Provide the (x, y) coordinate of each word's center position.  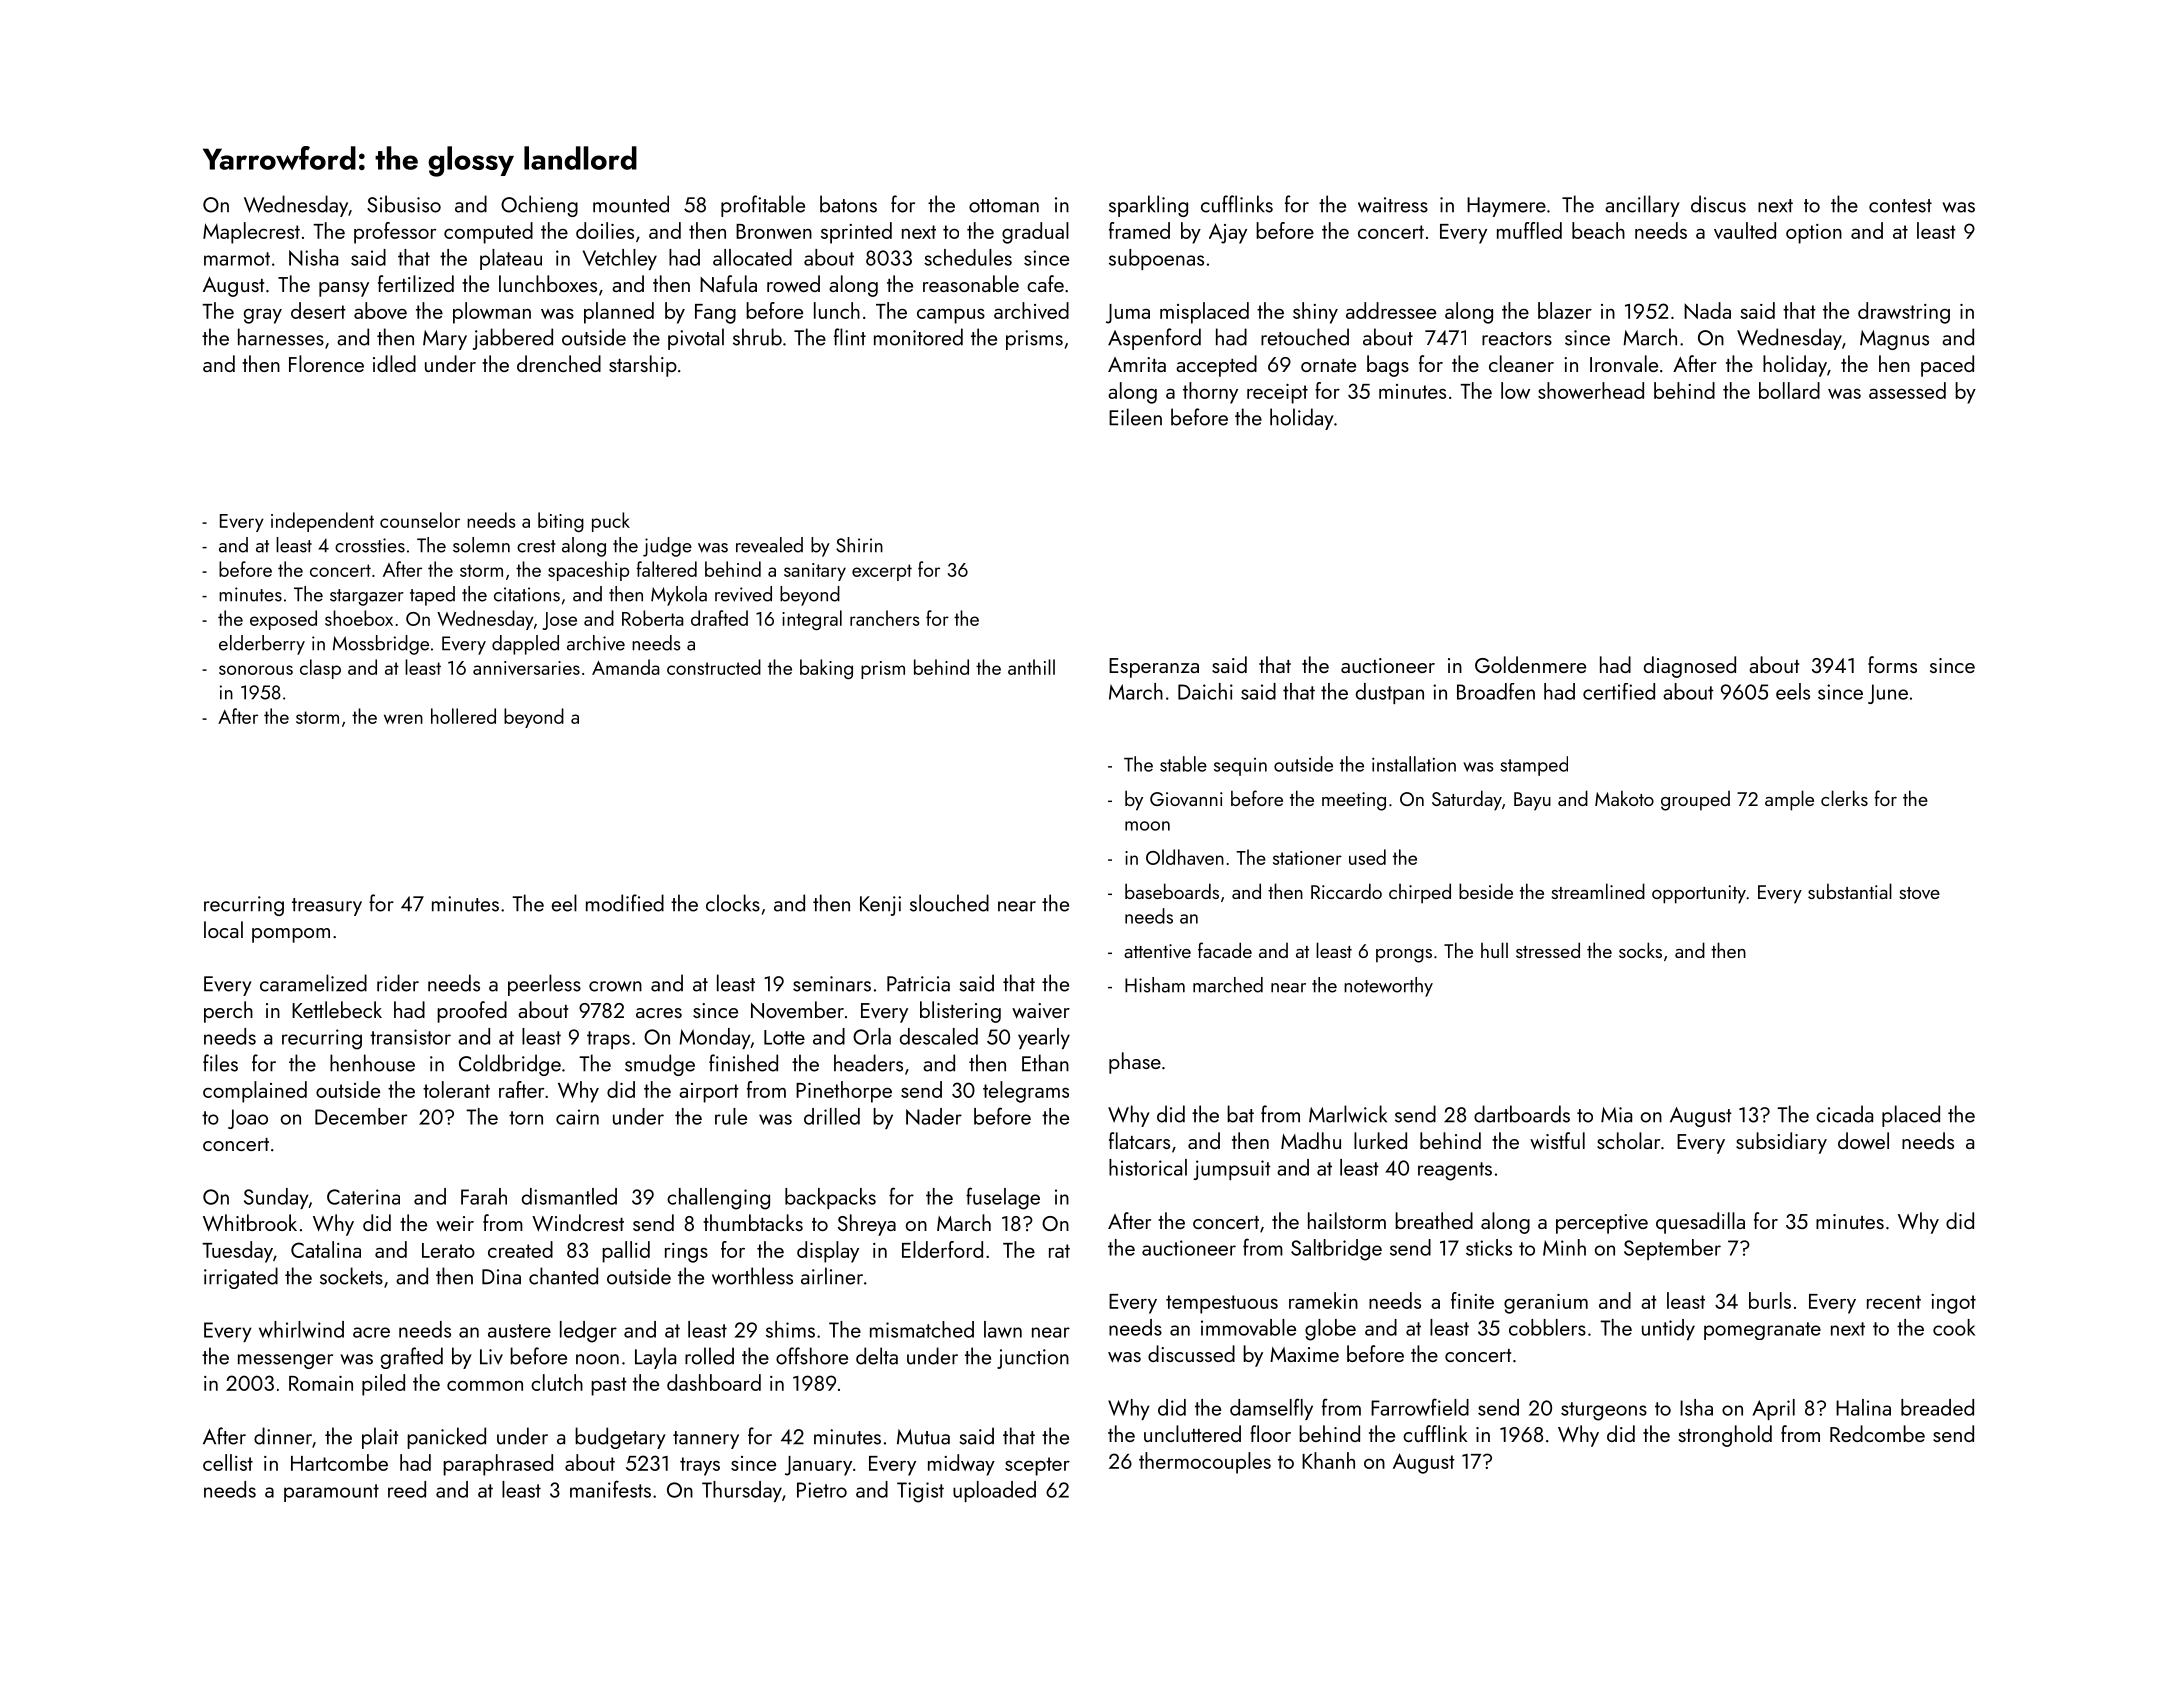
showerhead (1591, 390)
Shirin (859, 545)
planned (619, 313)
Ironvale (1624, 363)
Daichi (1205, 691)
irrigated (241, 1278)
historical (1148, 1167)
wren (403, 719)
